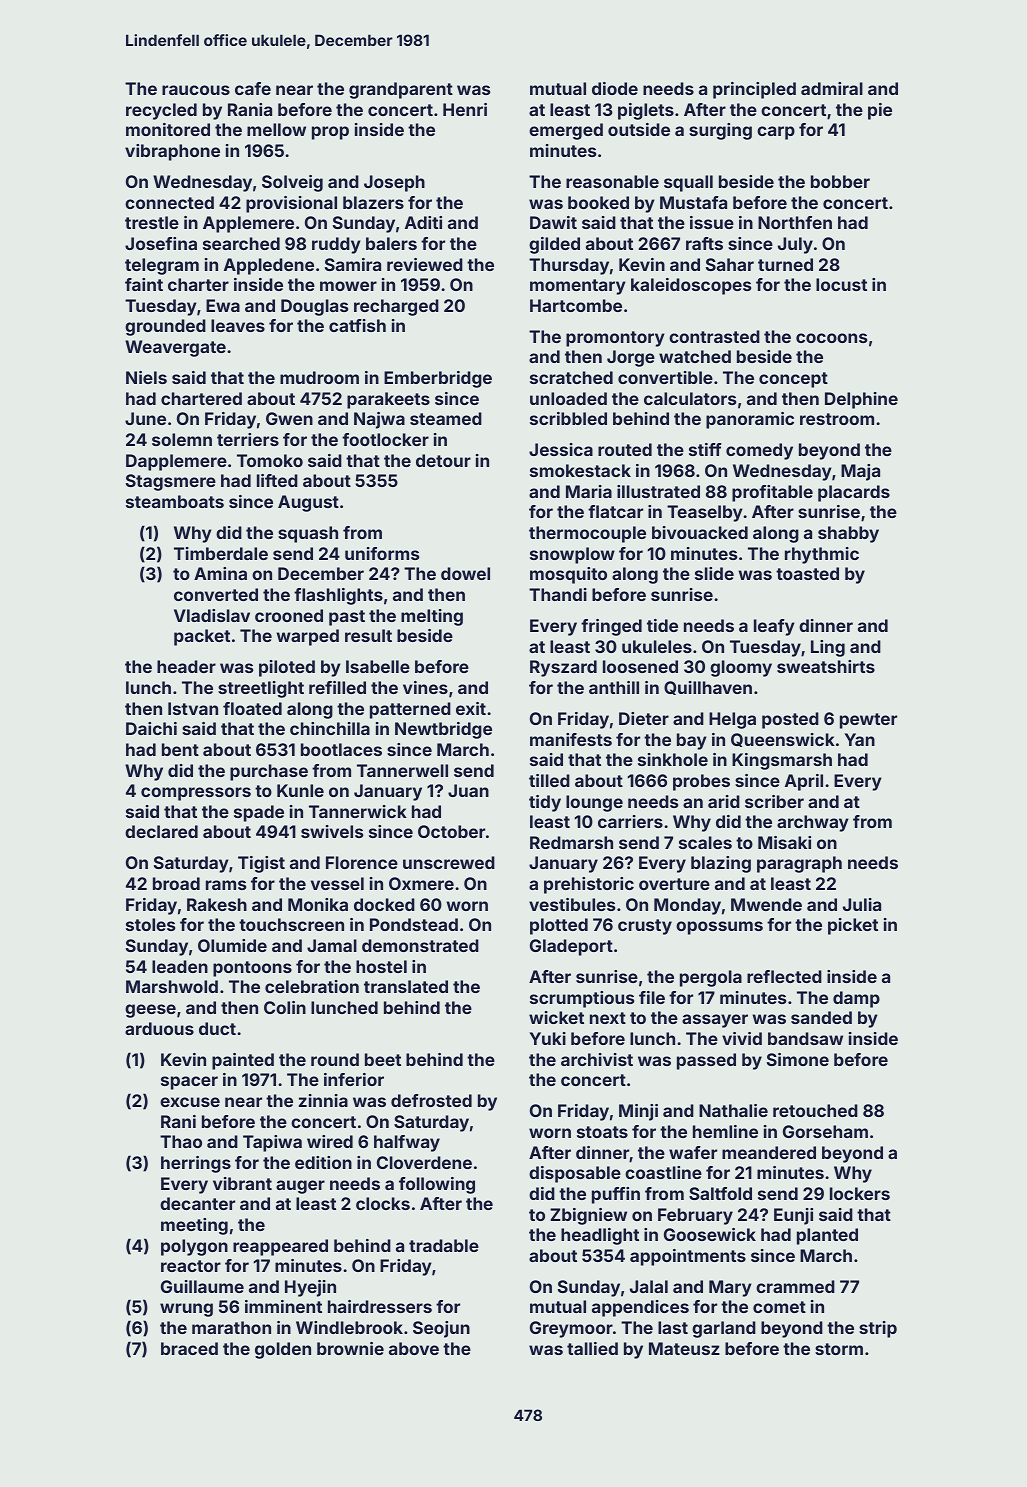 This screenshot has width=1027, height=1487. Describe the element at coordinates (191, 1266) in the screenshot. I see `reactor` at that location.
